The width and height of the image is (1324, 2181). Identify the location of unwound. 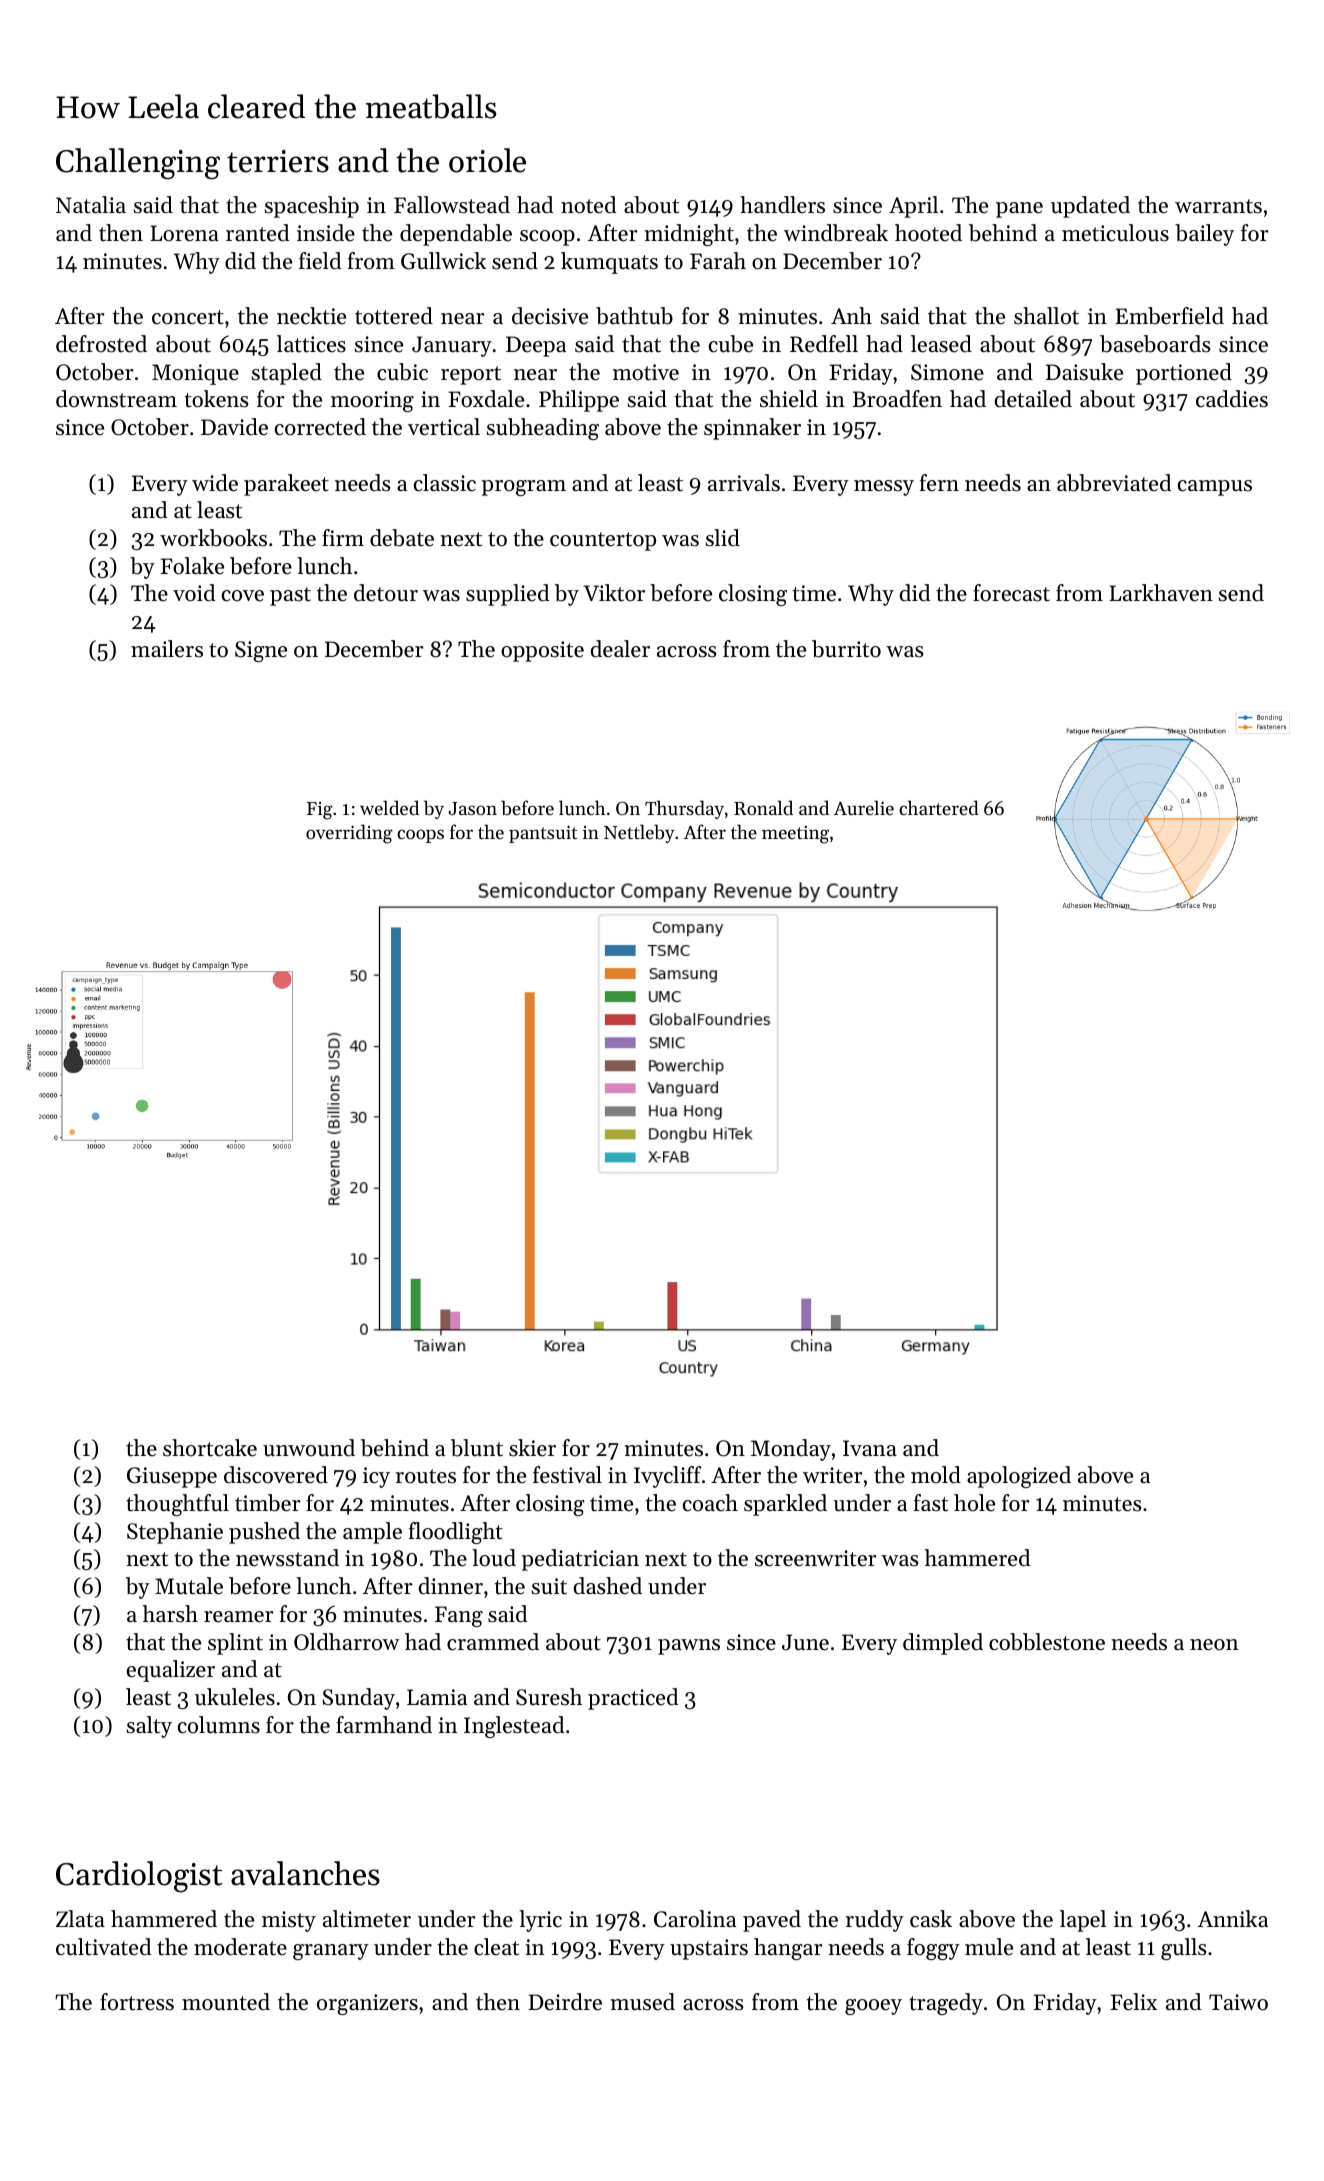
(309, 1448).
